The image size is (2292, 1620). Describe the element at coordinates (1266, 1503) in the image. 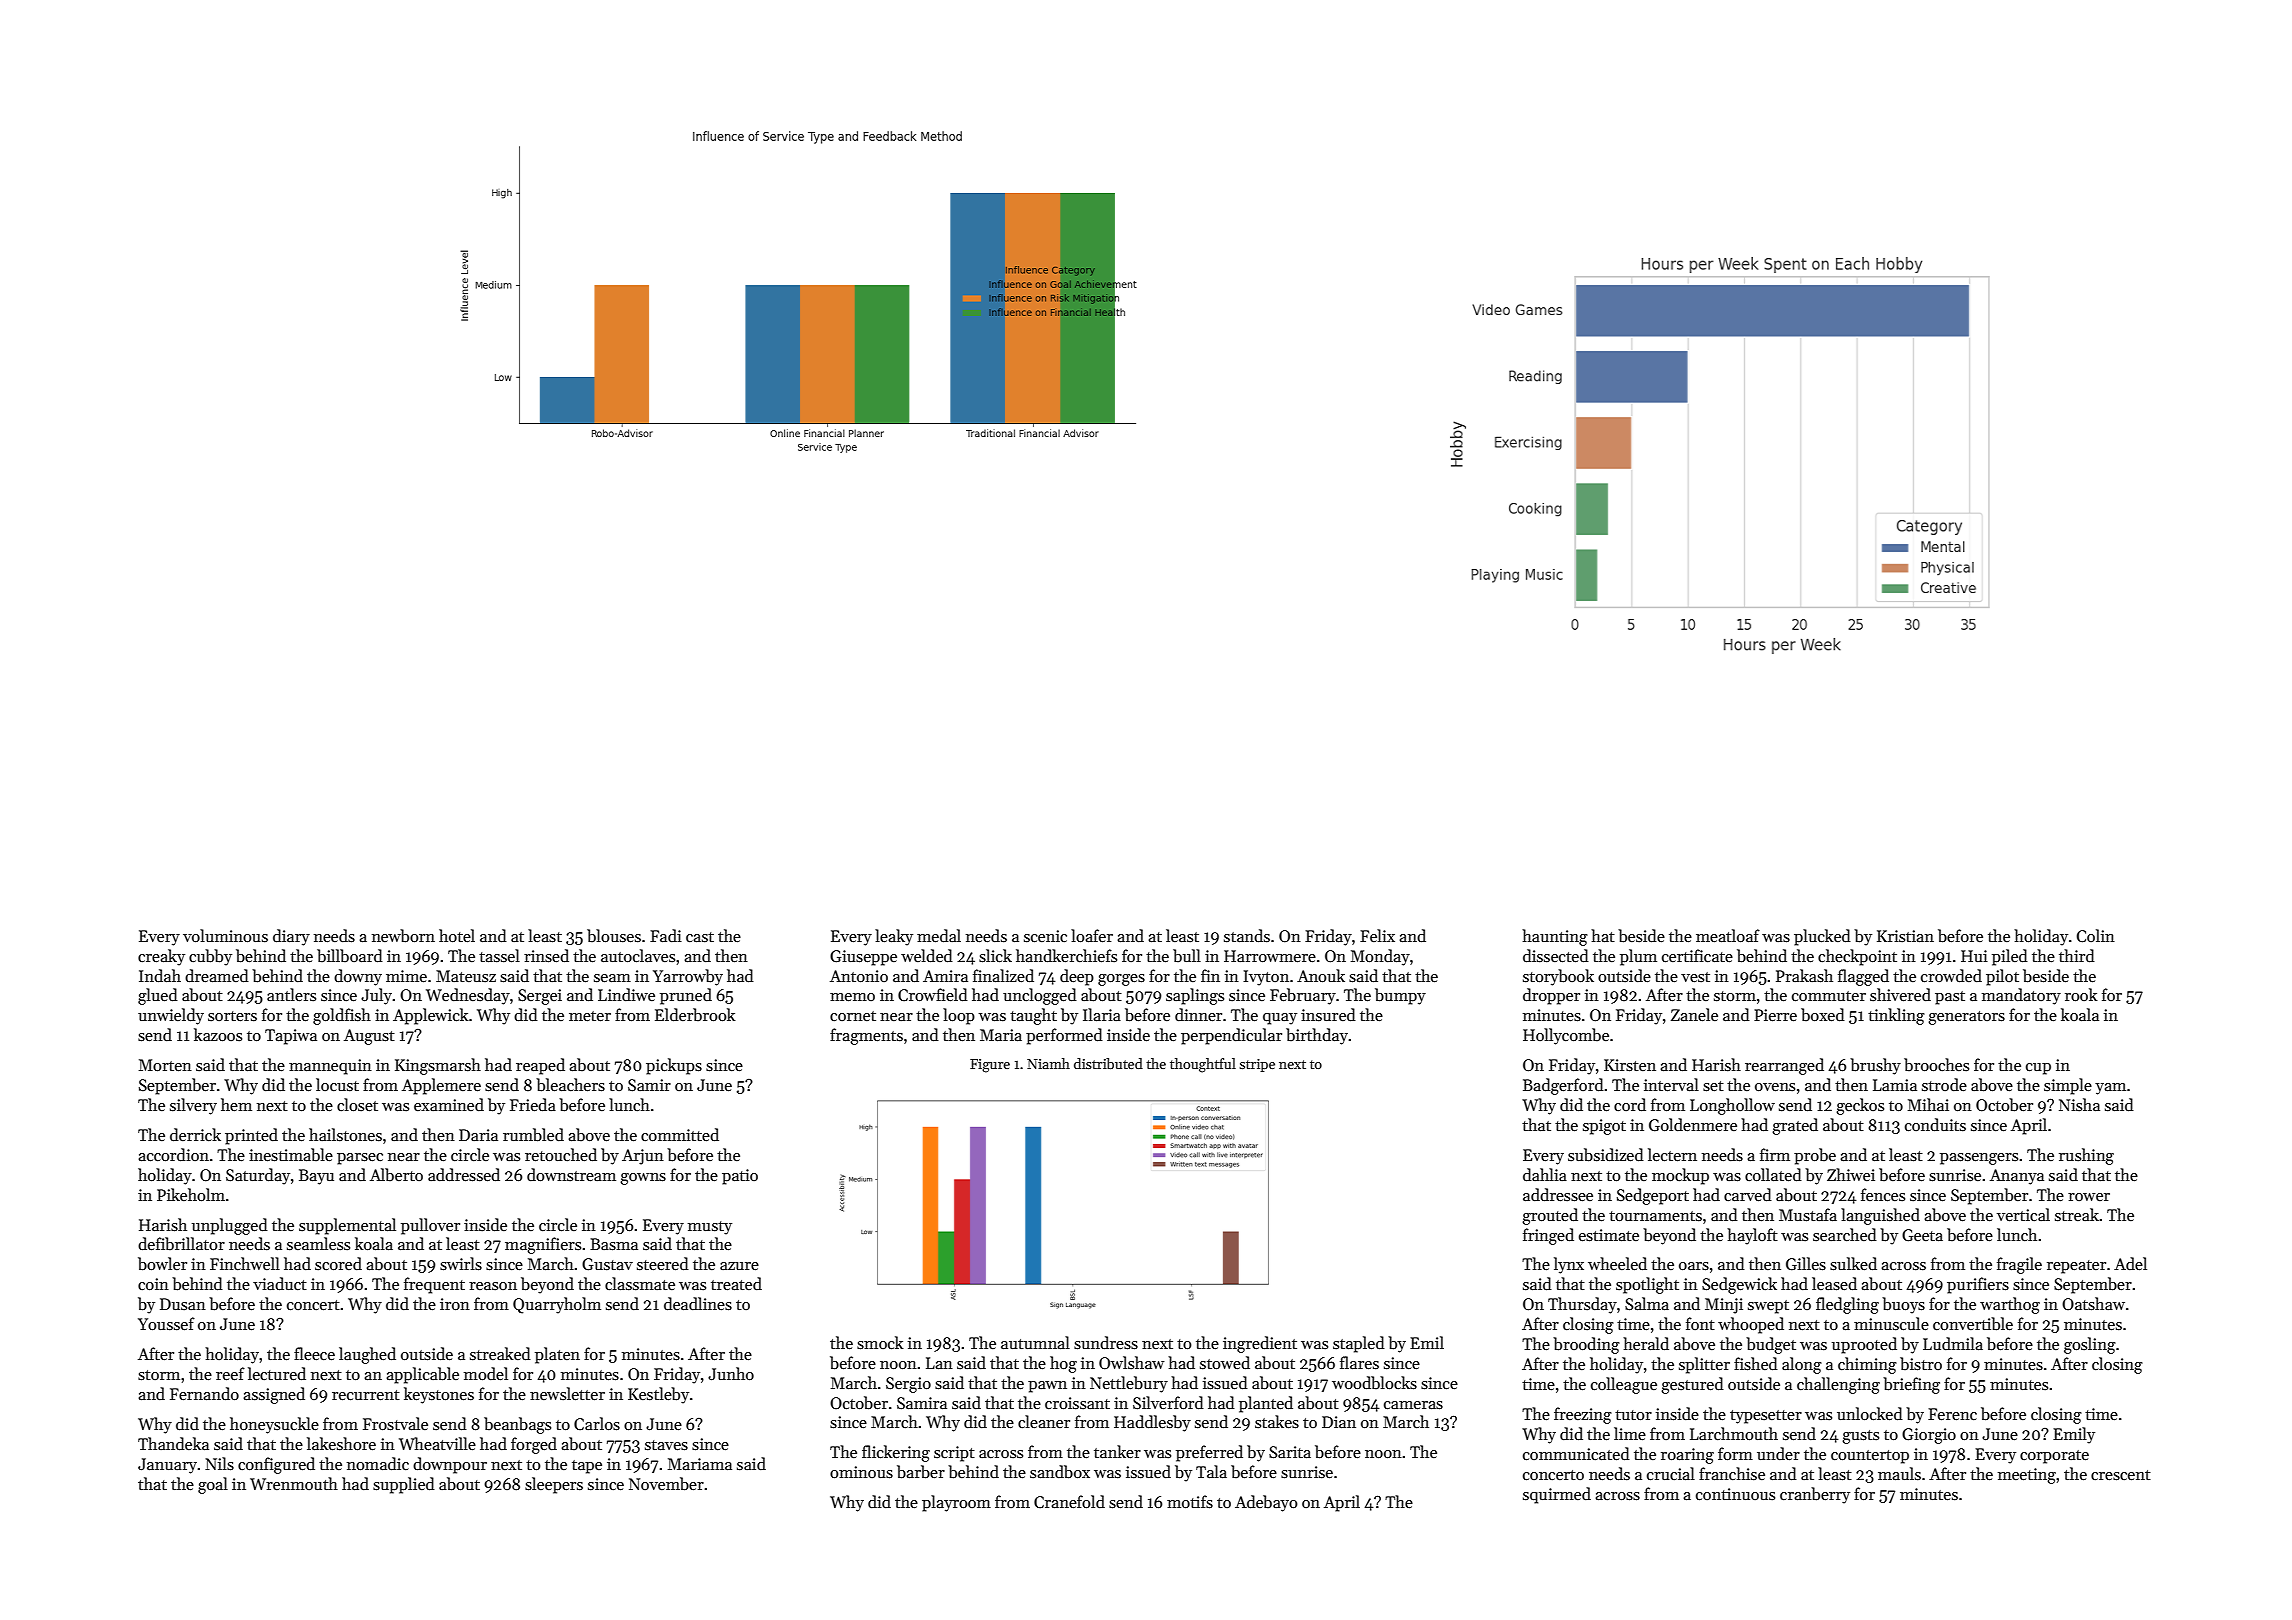

I see `Adebayo` at that location.
